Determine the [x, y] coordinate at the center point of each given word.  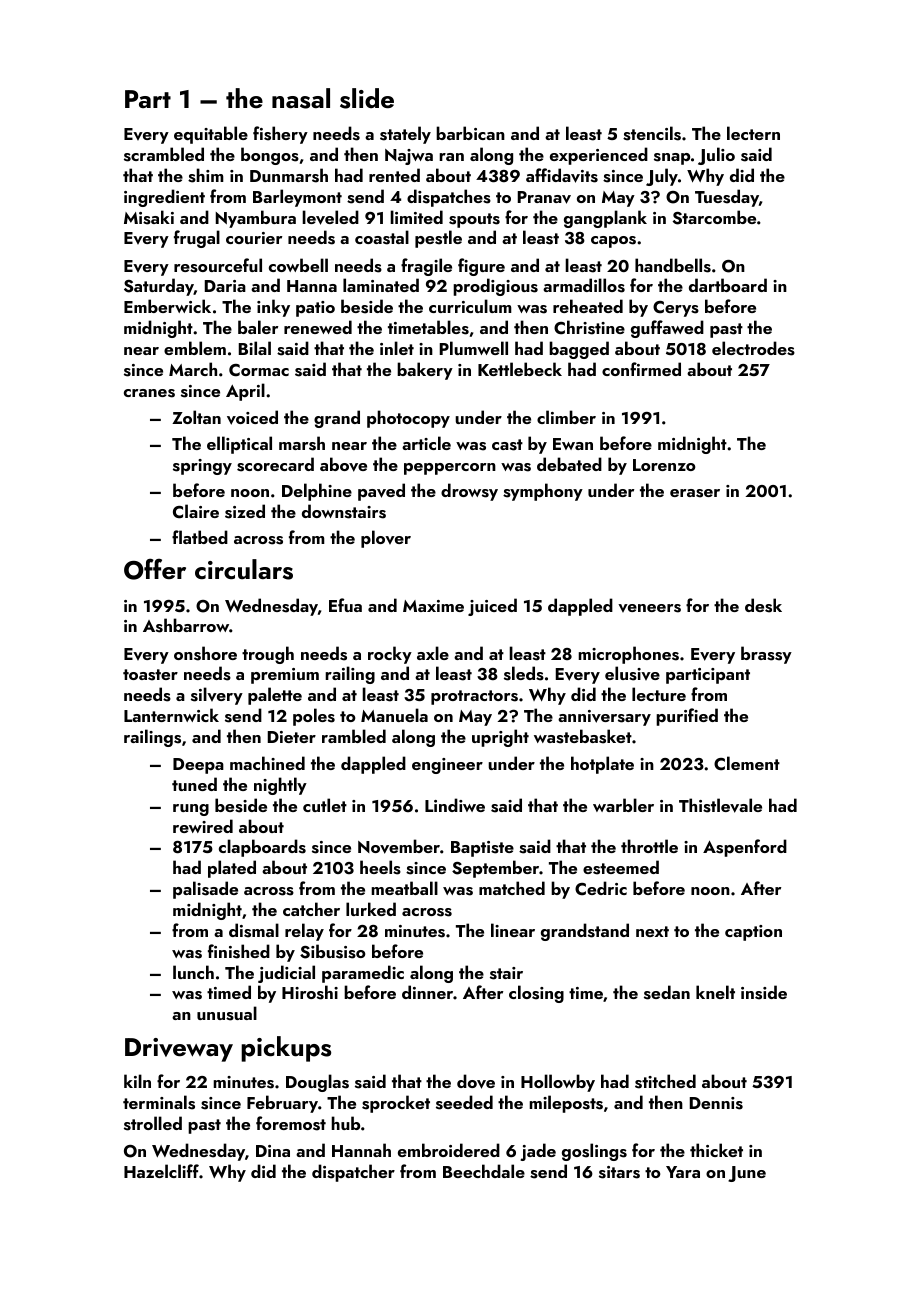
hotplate [602, 765]
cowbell [298, 265]
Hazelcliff [161, 1171]
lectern [753, 133]
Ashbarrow [186, 625]
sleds [524, 673]
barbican [470, 133]
